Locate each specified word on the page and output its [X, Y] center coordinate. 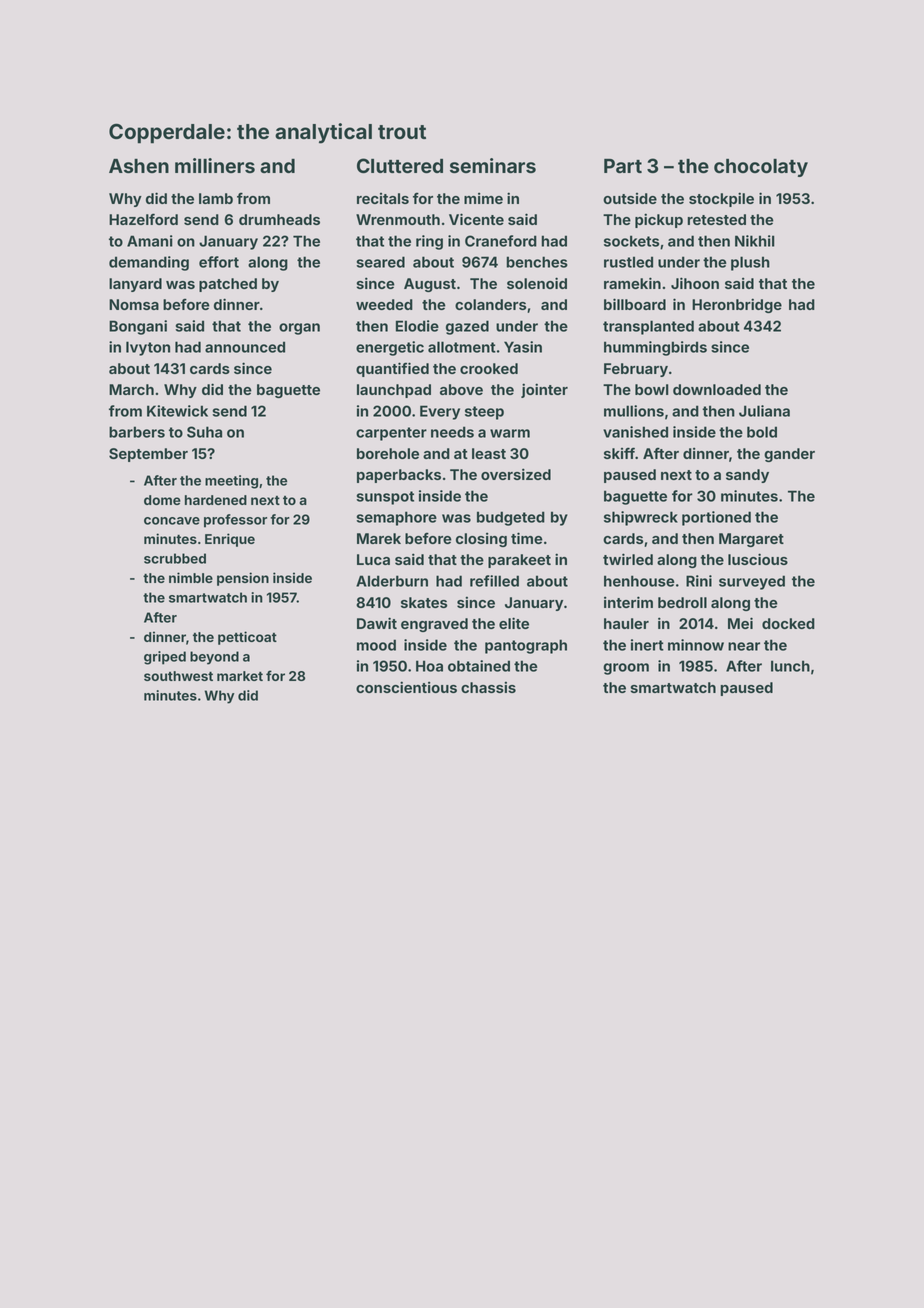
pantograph [526, 646]
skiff [619, 453]
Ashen [139, 166]
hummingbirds [655, 348]
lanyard [135, 285]
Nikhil [755, 241]
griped [165, 658]
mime [483, 198]
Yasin [523, 347]
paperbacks [399, 476]
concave [172, 521]
